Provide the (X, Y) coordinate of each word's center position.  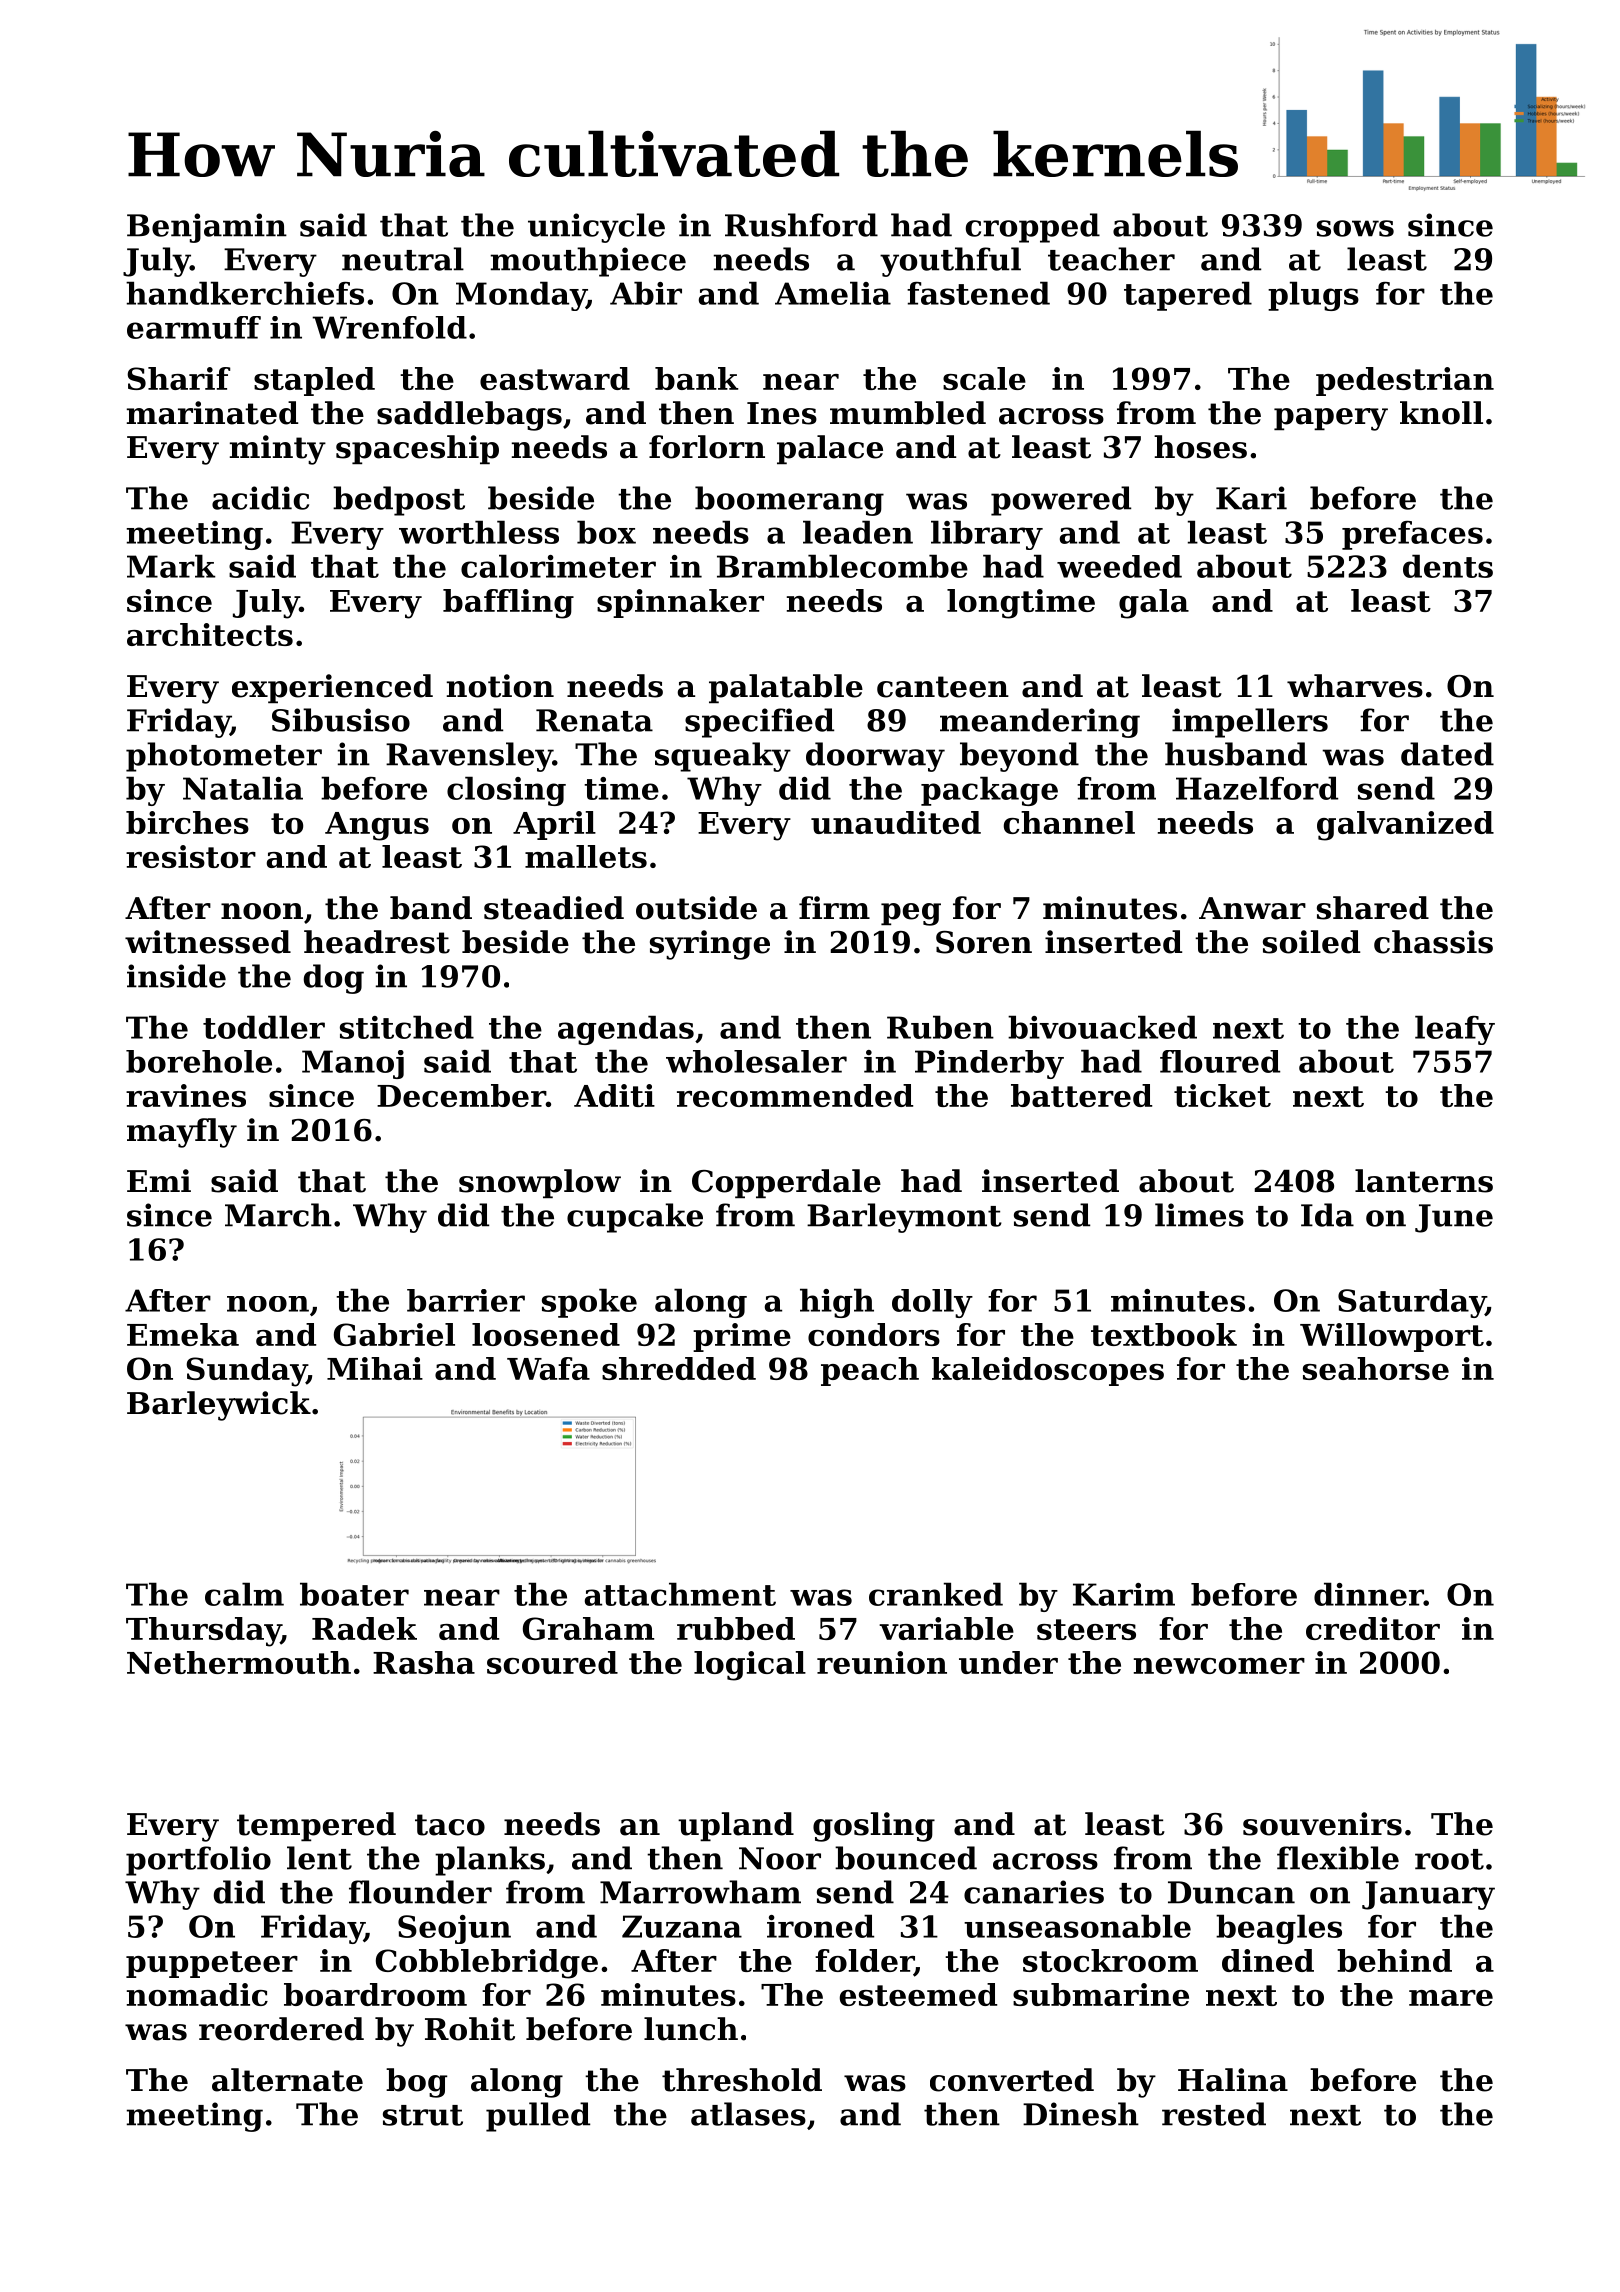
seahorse (1376, 1368)
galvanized (1405, 826)
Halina (1233, 2080)
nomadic (197, 1994)
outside (696, 908)
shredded (679, 1368)
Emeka (183, 1334)
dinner (1369, 1594)
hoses (1200, 447)
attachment (680, 1594)
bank (697, 378)
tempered (316, 1826)
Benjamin (207, 228)
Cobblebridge (487, 1964)
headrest (377, 942)
